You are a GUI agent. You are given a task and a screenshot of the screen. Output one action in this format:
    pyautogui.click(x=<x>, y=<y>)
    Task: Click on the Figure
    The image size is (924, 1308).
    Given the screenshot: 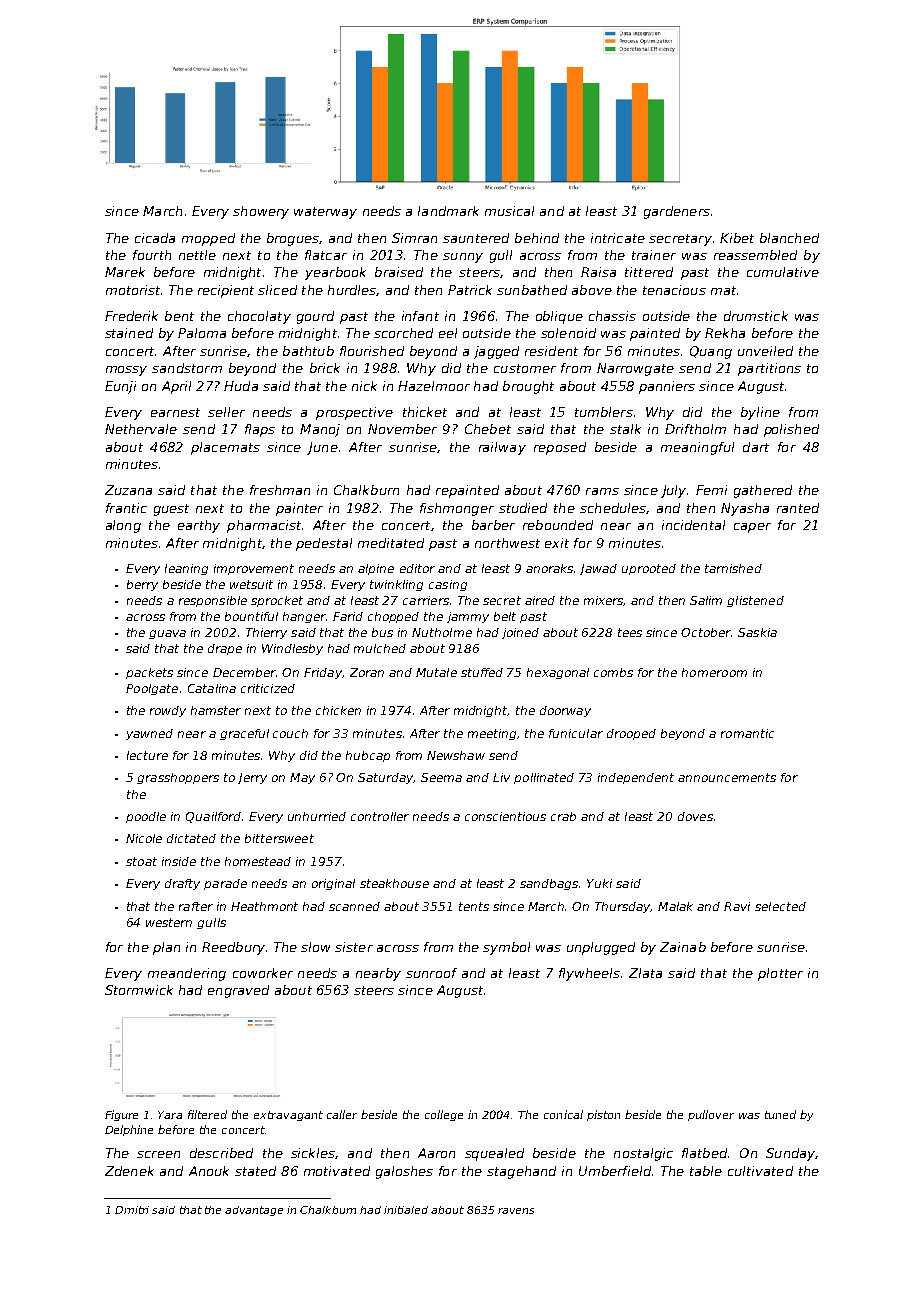 What is the action you would take?
    pyautogui.click(x=121, y=1115)
